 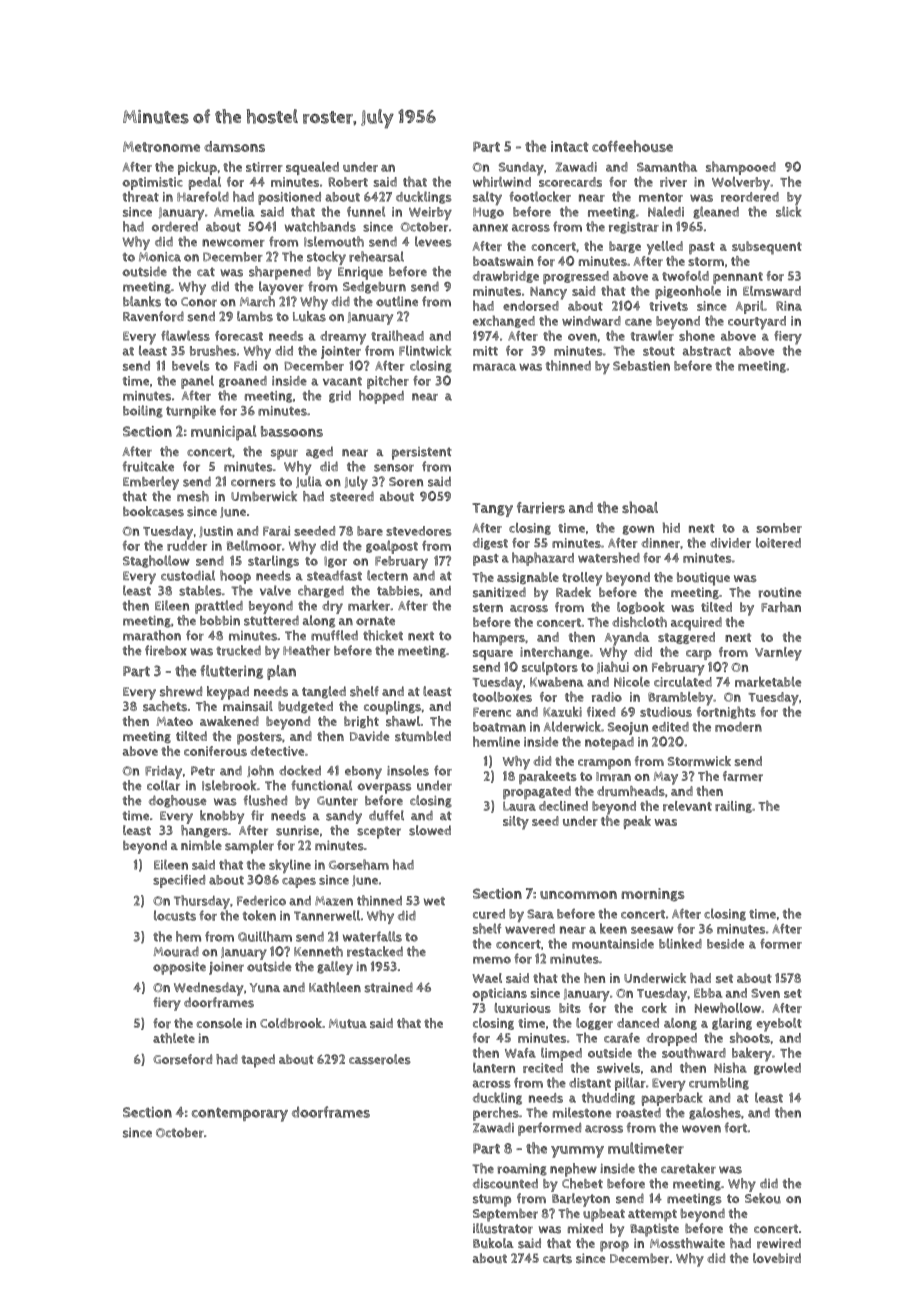 I want to click on locusts, so click(x=175, y=915).
